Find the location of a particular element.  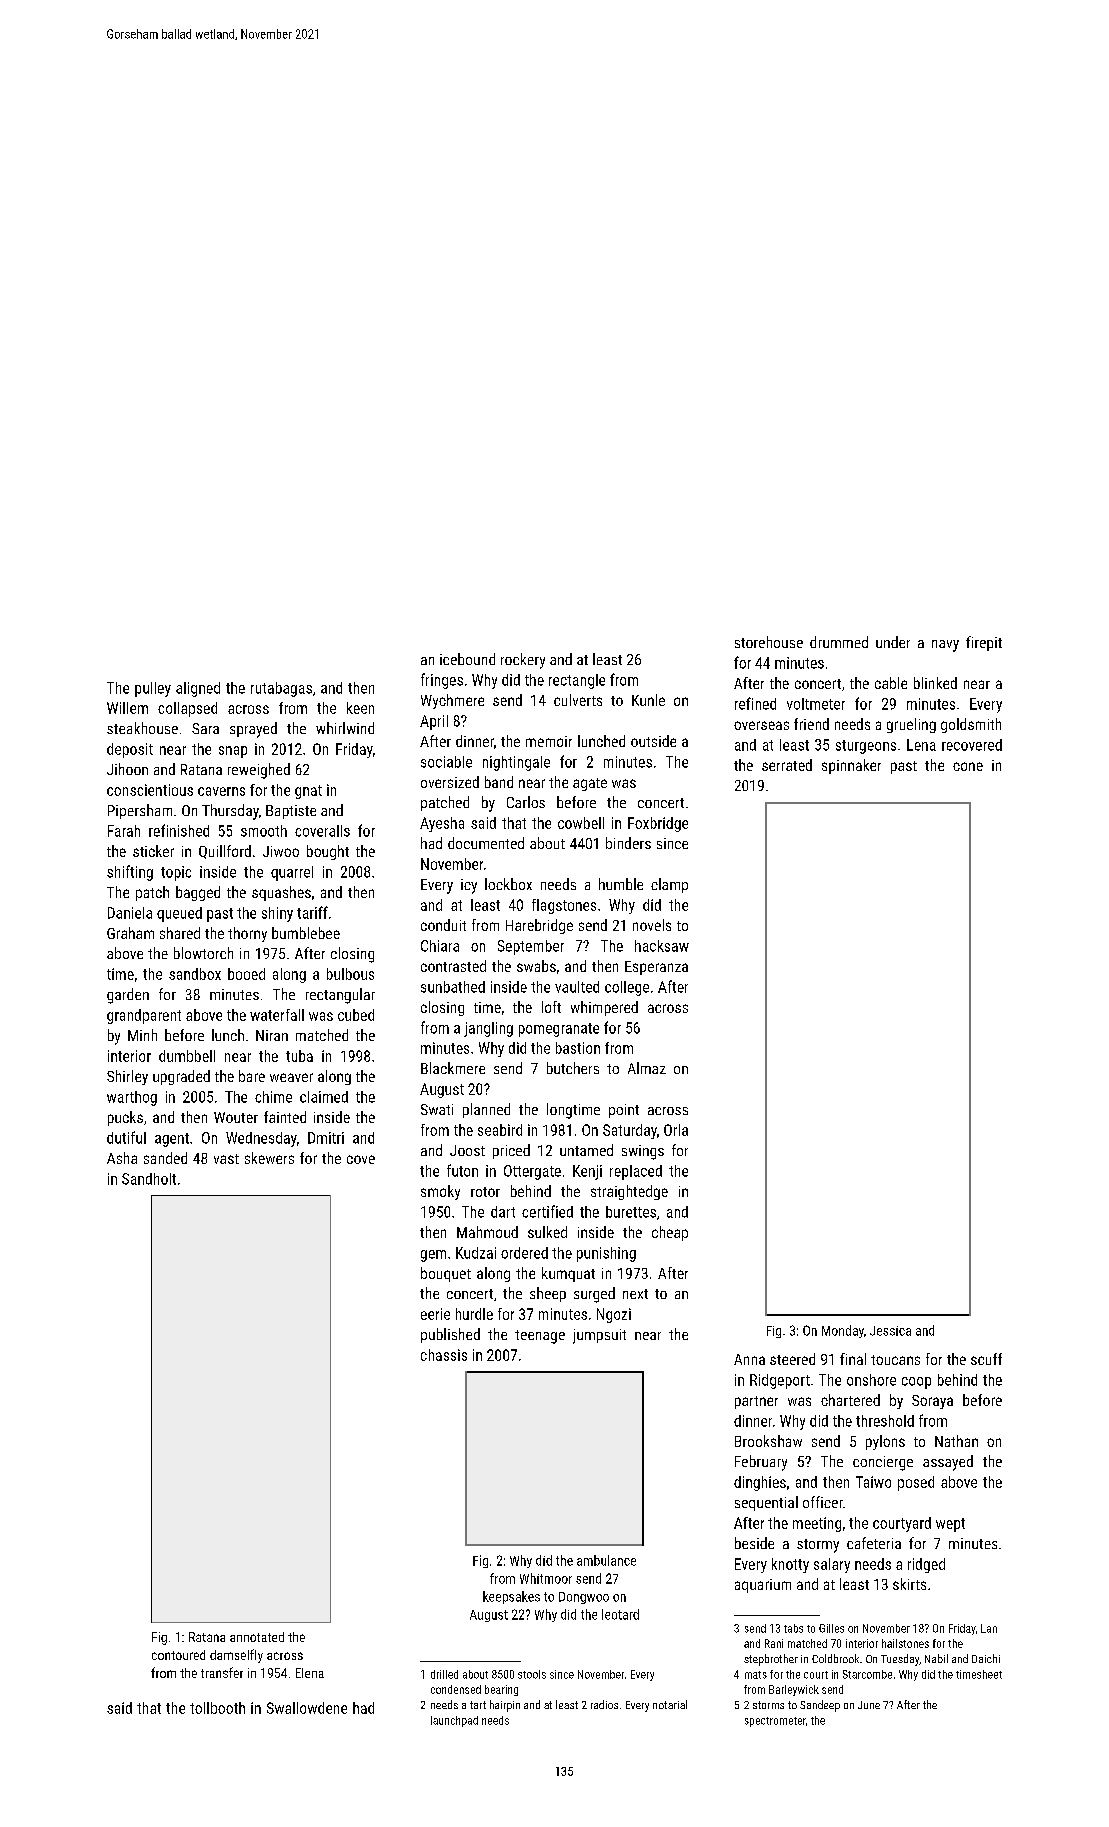

scuff is located at coordinates (986, 1359).
